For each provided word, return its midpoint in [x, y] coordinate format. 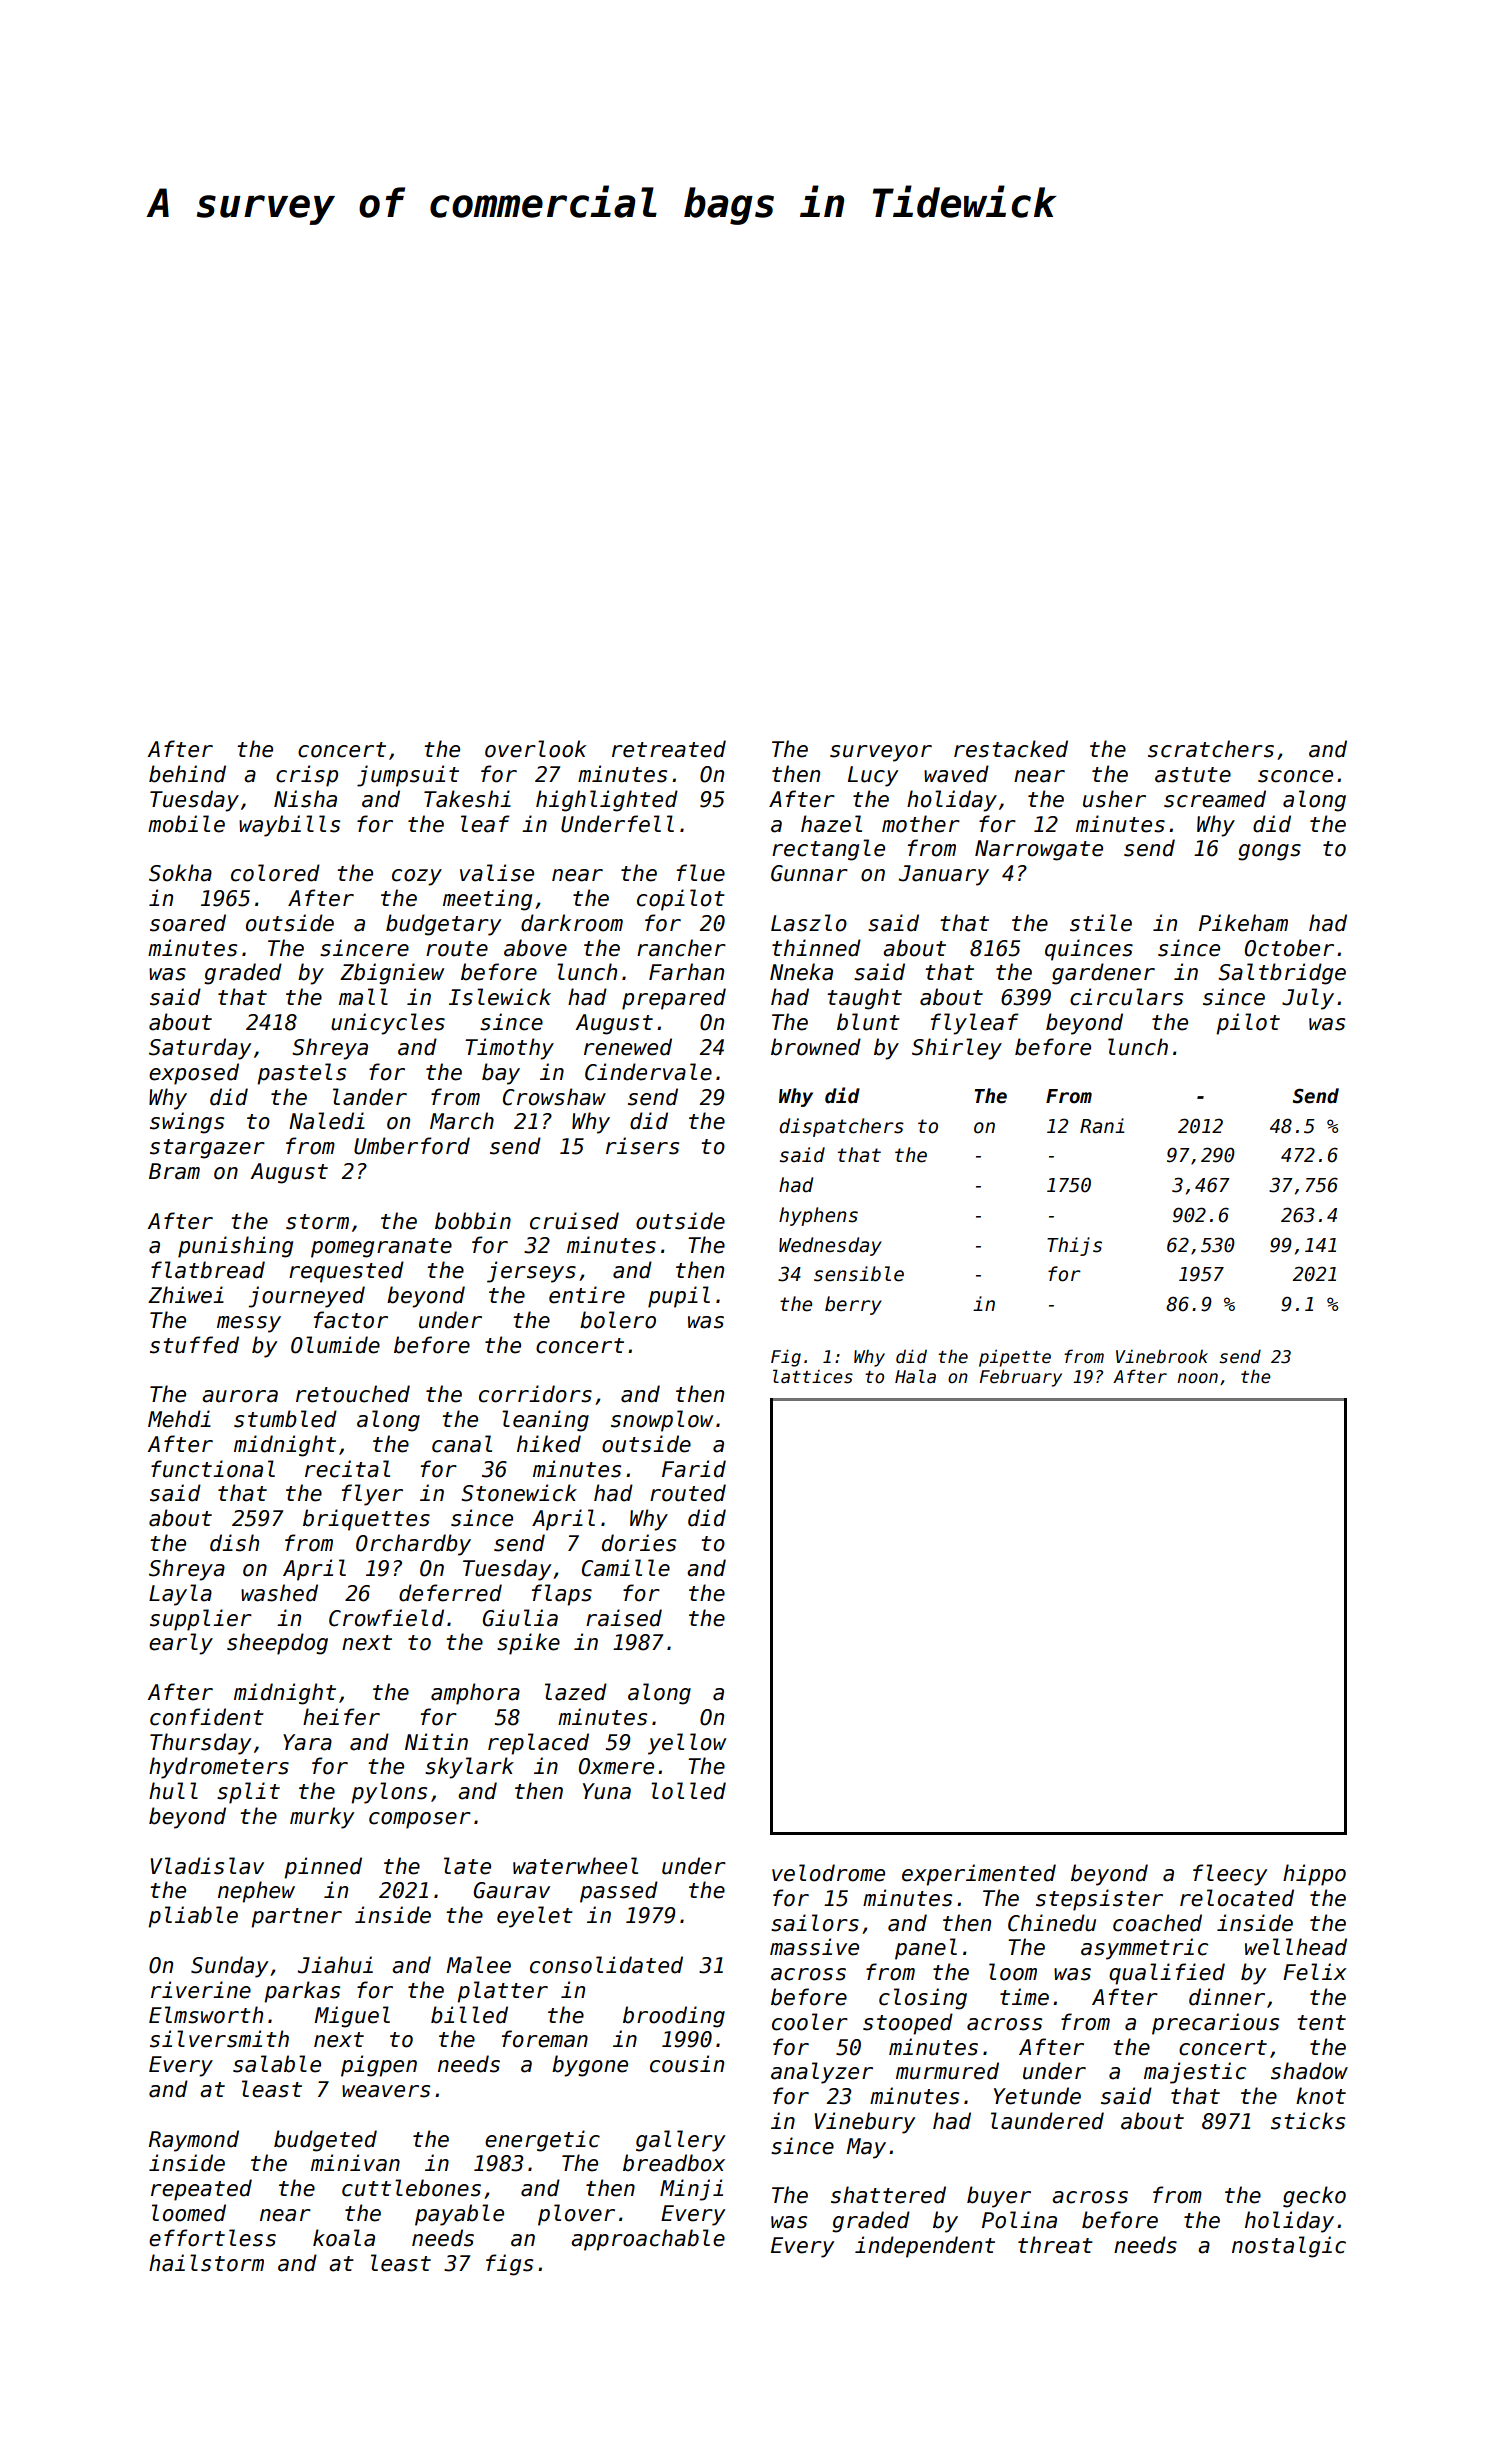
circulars [1126, 997]
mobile [186, 824]
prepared [674, 999]
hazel [831, 824]
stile [1101, 923]
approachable [648, 2240]
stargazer [207, 1149]
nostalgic [1289, 2247]
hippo [1314, 1875]
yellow [687, 1744]
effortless [212, 2238]
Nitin [436, 1741]
